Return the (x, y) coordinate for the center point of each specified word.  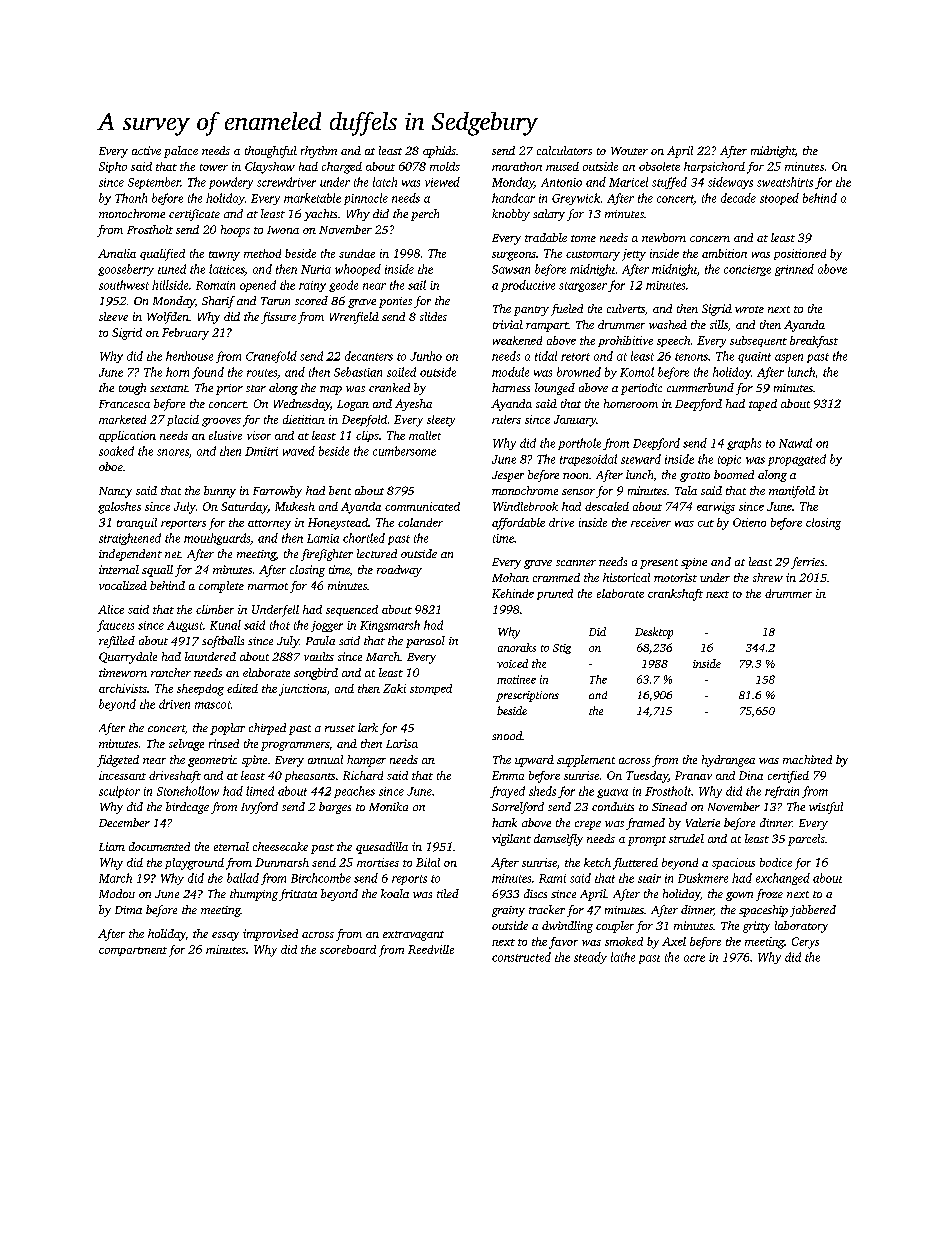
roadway (399, 571)
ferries (807, 563)
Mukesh (295, 506)
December (124, 822)
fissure (278, 318)
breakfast (814, 342)
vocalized (123, 585)
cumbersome (404, 451)
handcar (513, 198)
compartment (133, 951)
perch (425, 215)
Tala (686, 490)
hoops (235, 231)
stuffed (669, 183)
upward (534, 761)
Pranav (693, 775)
